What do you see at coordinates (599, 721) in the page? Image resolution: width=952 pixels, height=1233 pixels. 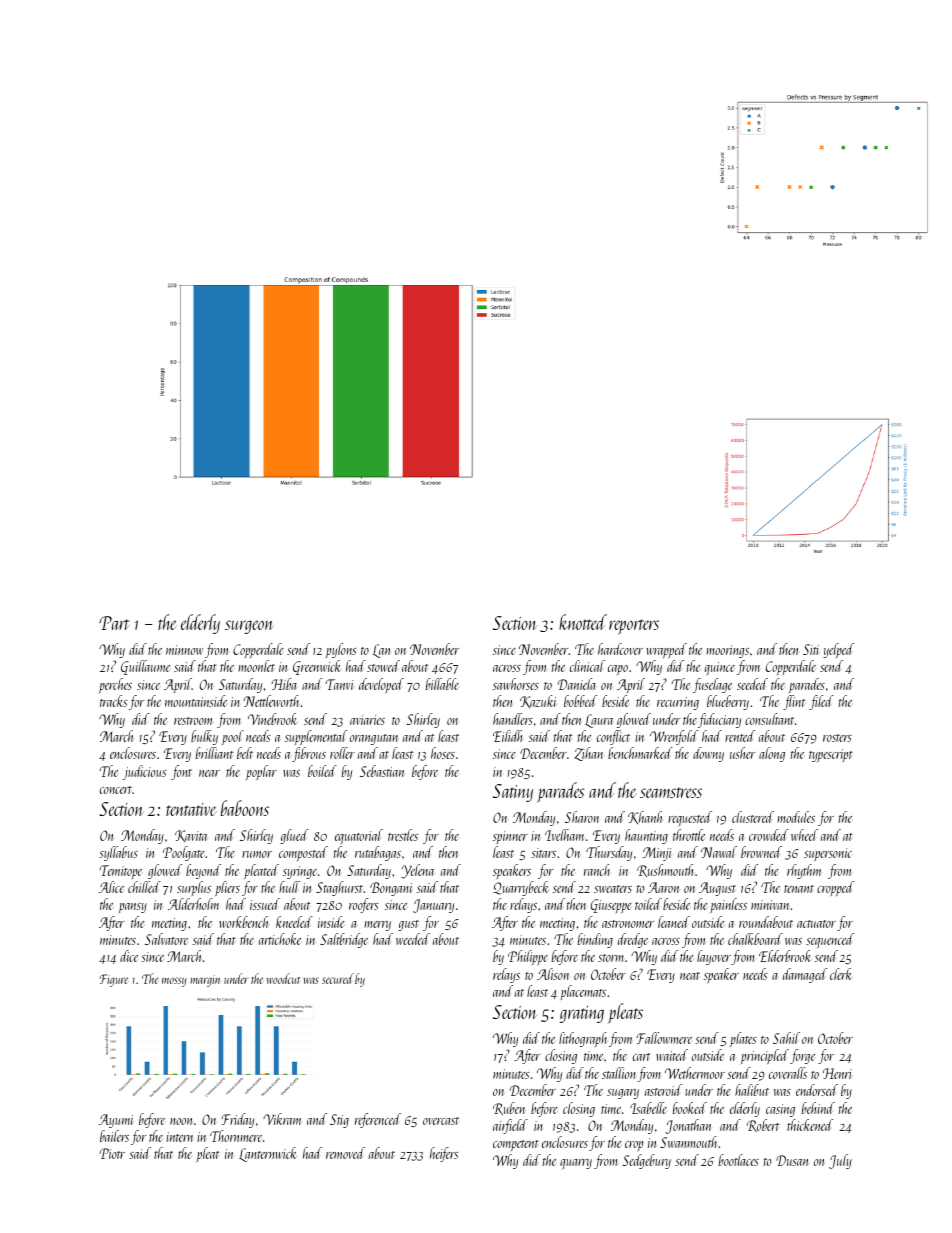 I see `Laura` at bounding box center [599, 721].
